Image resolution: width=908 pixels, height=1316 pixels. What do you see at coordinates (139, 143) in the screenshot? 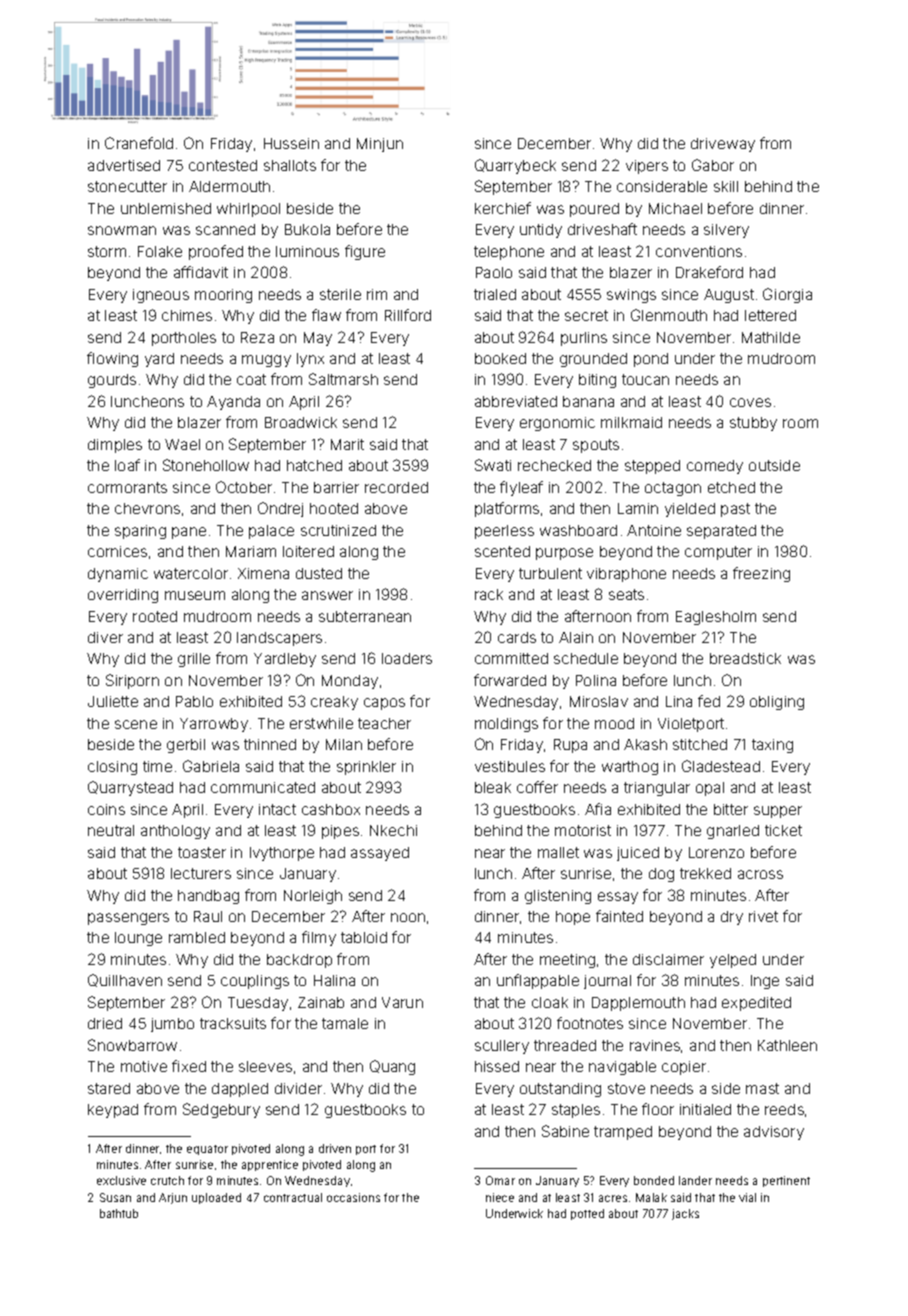
I see `Cranefold` at bounding box center [139, 143].
